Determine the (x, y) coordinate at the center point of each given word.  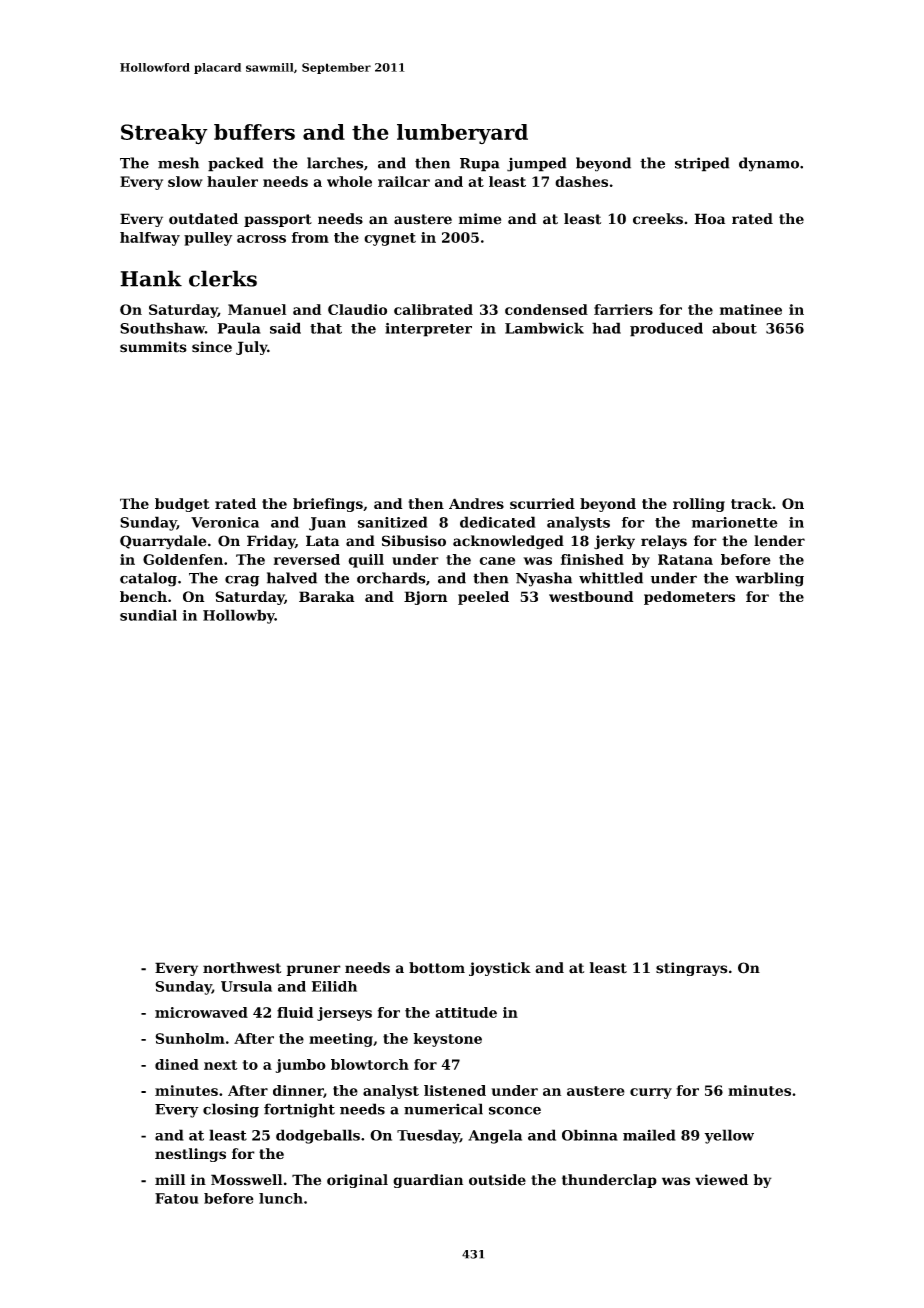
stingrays (692, 969)
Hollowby (239, 616)
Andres (476, 503)
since (212, 347)
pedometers (689, 598)
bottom (437, 968)
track (751, 503)
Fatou (177, 1198)
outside (497, 1180)
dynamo (769, 164)
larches (335, 163)
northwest (242, 968)
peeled (483, 598)
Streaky (164, 134)
